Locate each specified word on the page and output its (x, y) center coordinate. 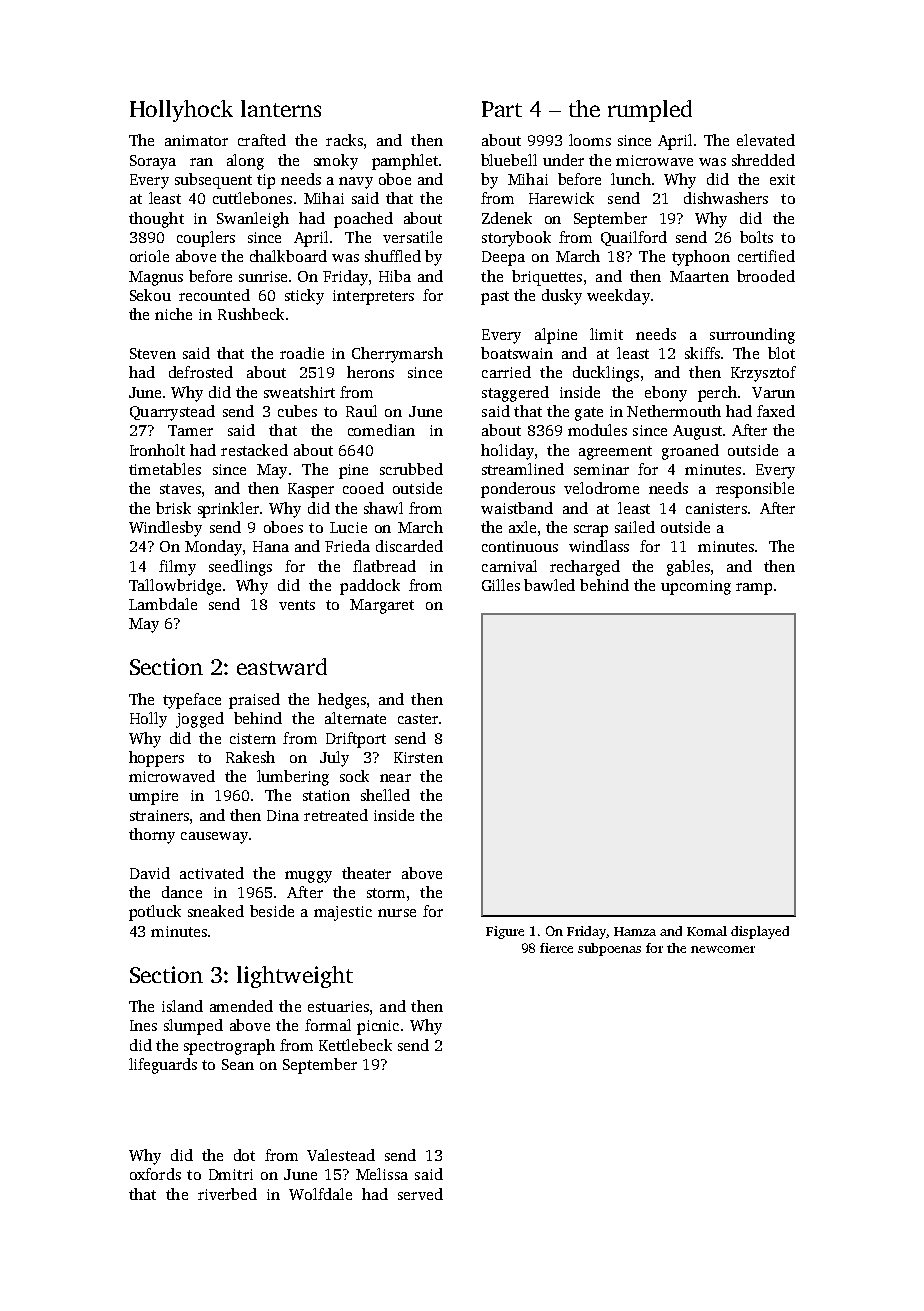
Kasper (311, 490)
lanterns (281, 108)
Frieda (347, 546)
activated (212, 873)
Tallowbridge (175, 587)
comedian (381, 430)
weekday (618, 297)
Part (502, 109)
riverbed (227, 1194)
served (420, 1194)
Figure (505, 932)
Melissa (382, 1174)
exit (782, 179)
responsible (755, 490)
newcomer (723, 949)
